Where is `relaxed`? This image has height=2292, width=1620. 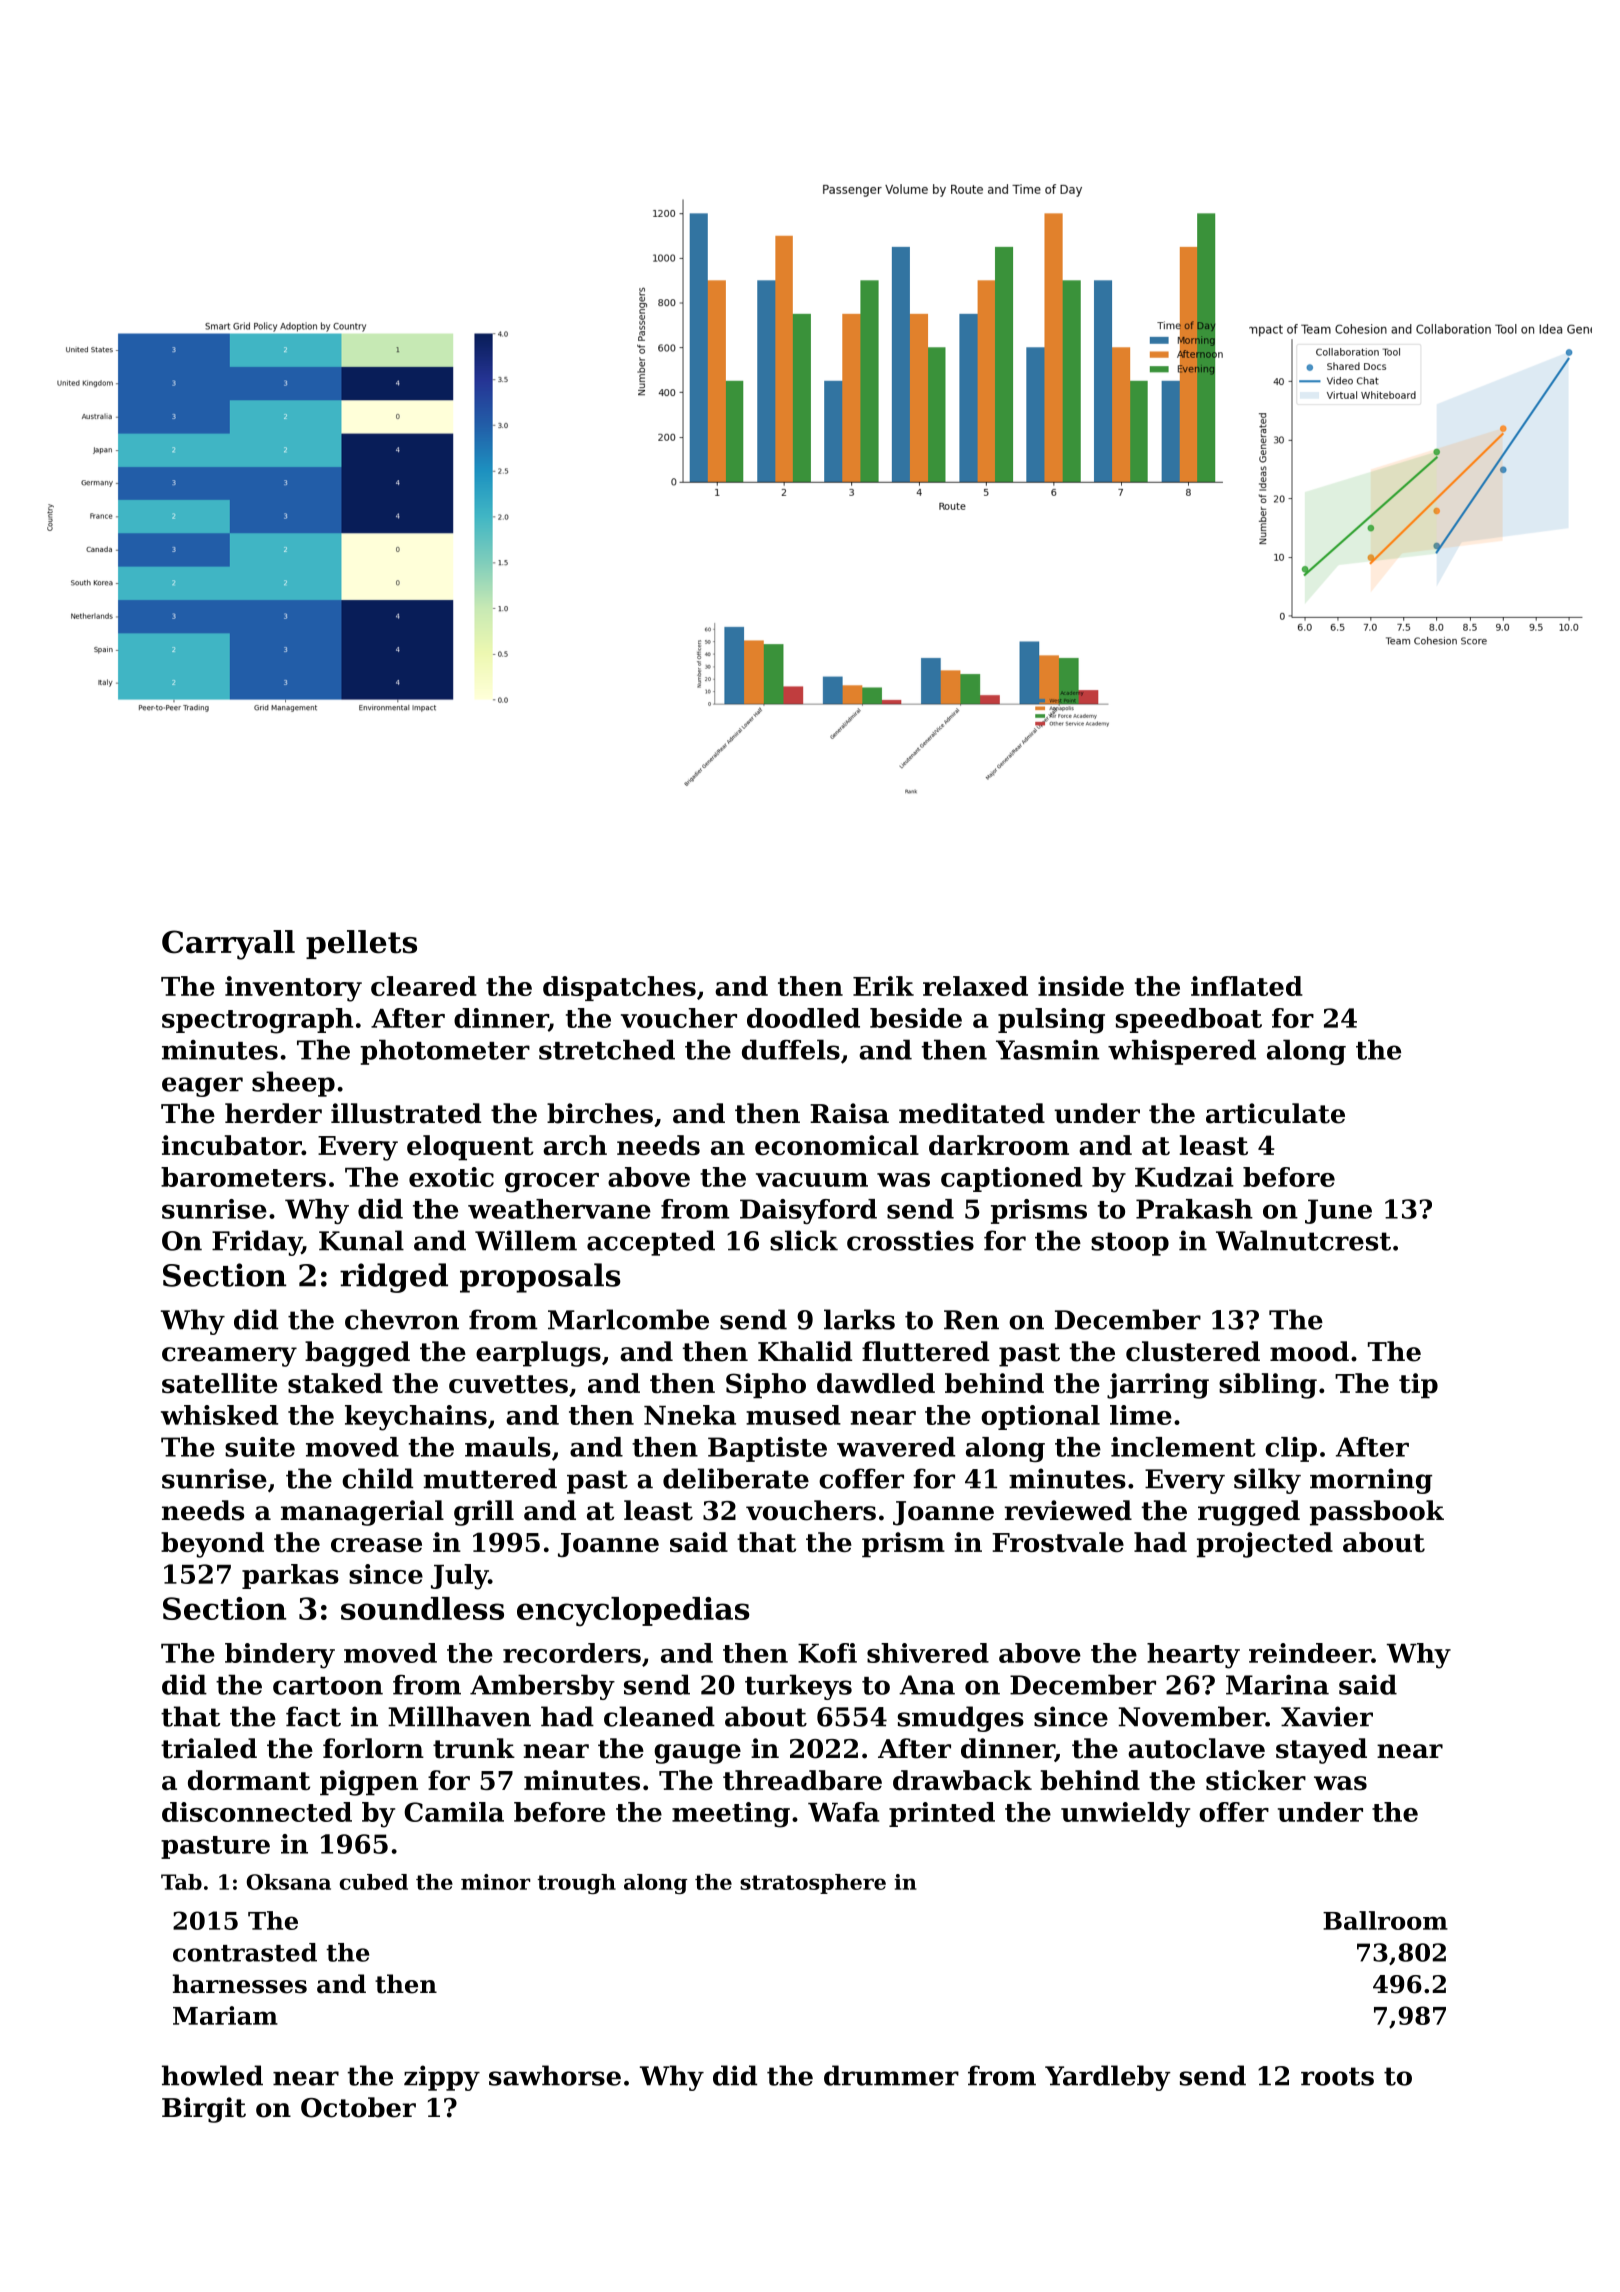
relaxed is located at coordinates (975, 986).
